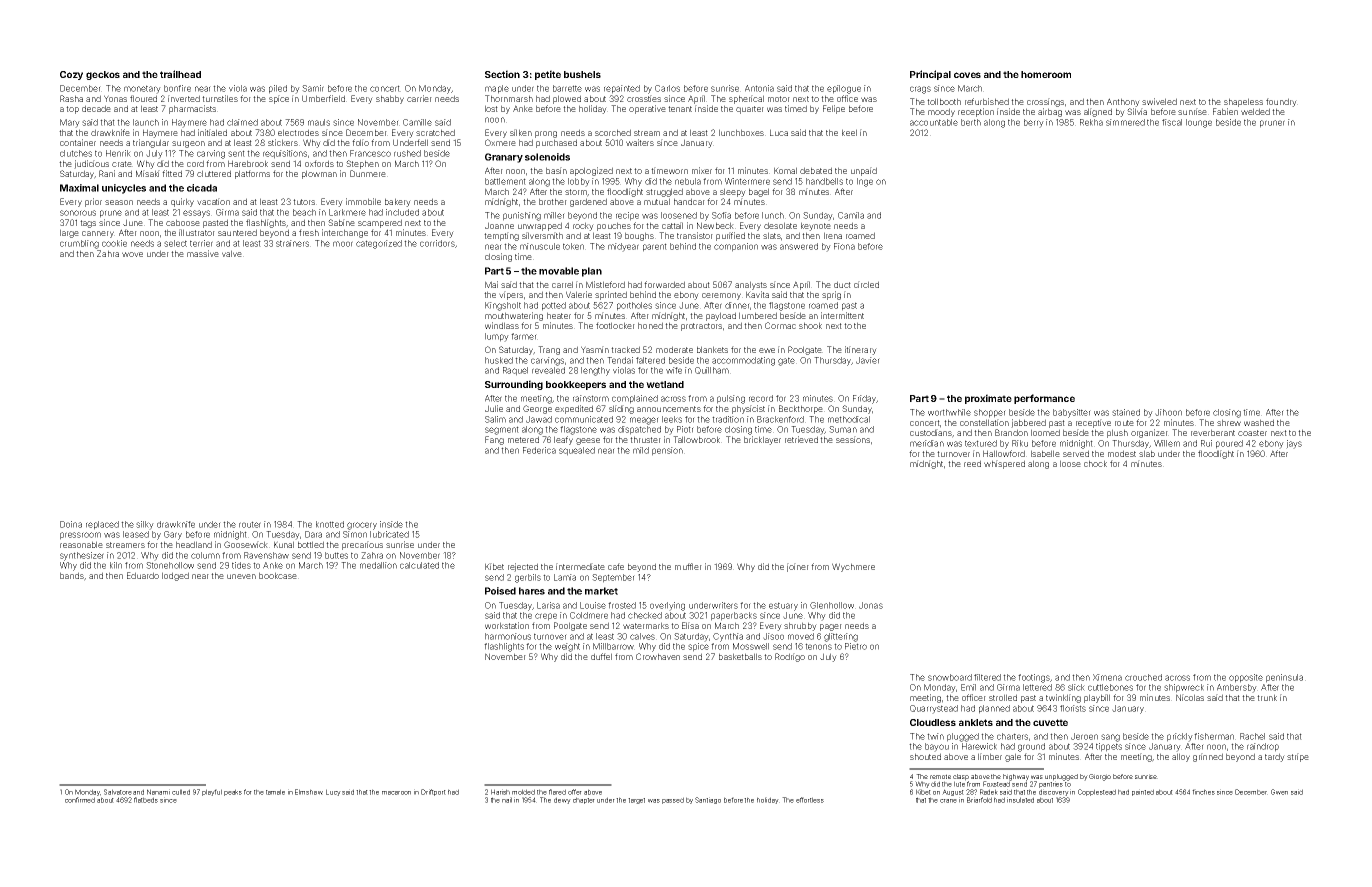 The width and height of the screenshot is (1372, 887). Describe the element at coordinates (972, 463) in the screenshot. I see `reed` at that location.
